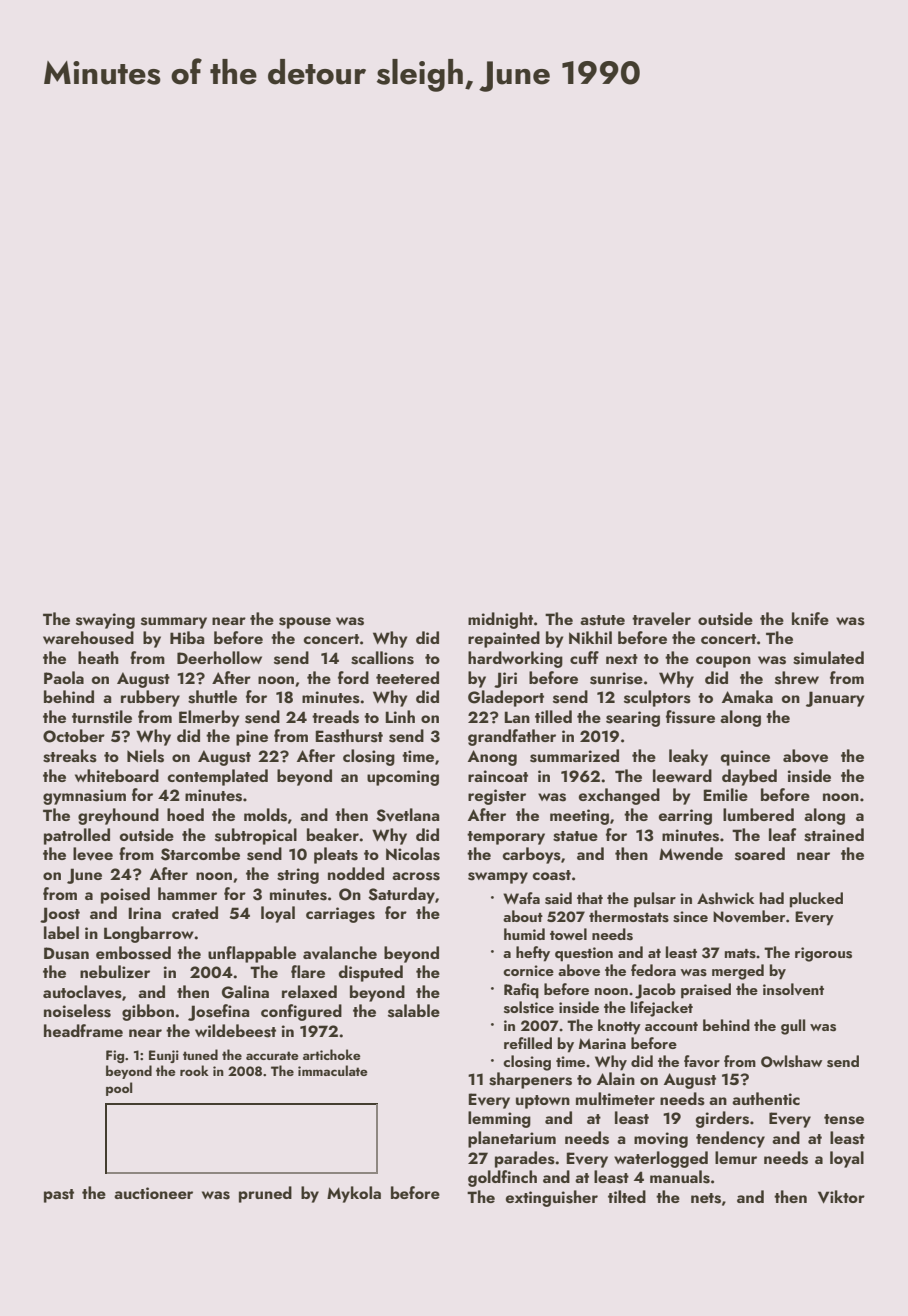 The image size is (908, 1316). What do you see at coordinates (816, 900) in the page?
I see `plucked` at bounding box center [816, 900].
